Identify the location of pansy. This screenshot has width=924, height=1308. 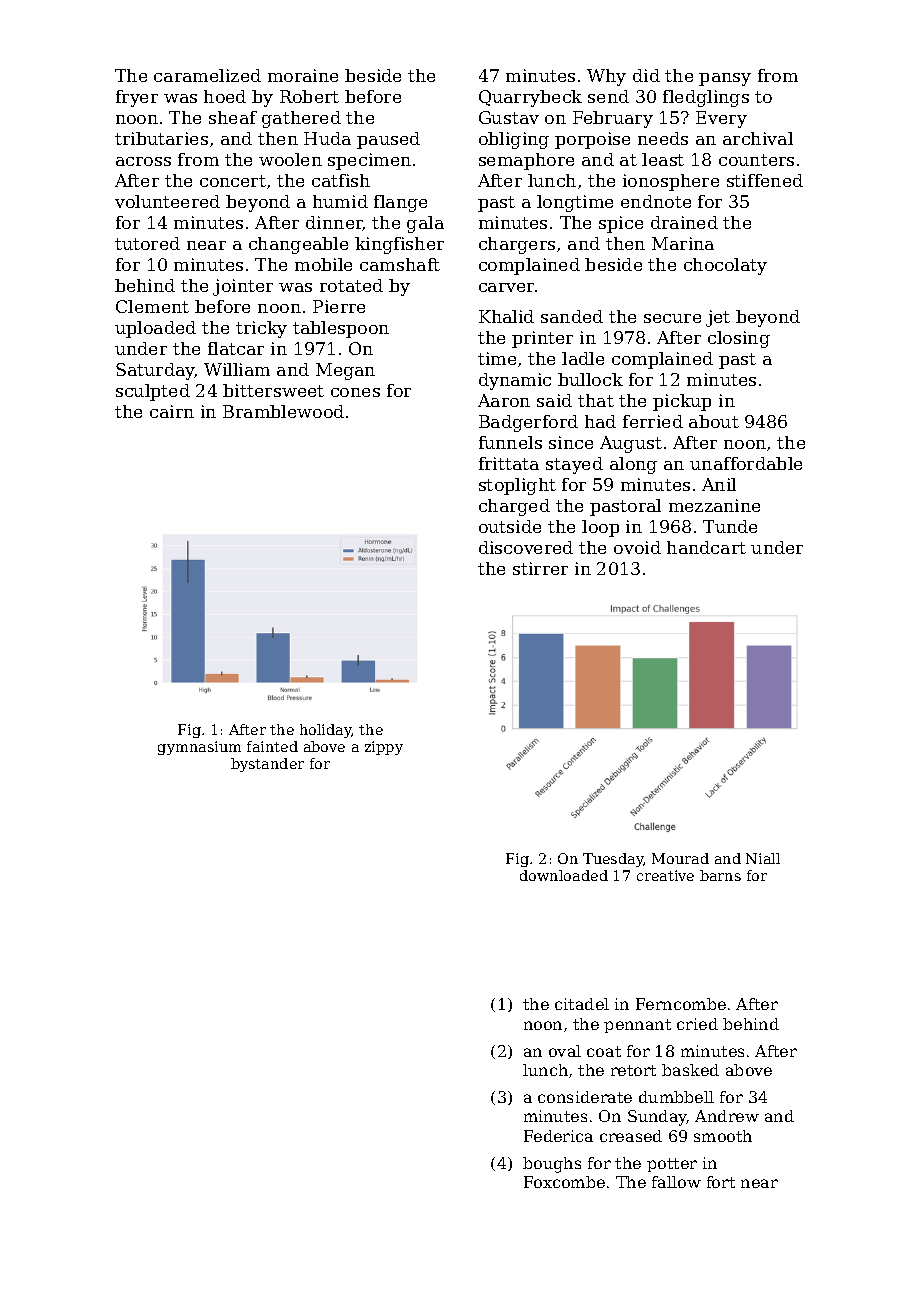
(725, 79).
